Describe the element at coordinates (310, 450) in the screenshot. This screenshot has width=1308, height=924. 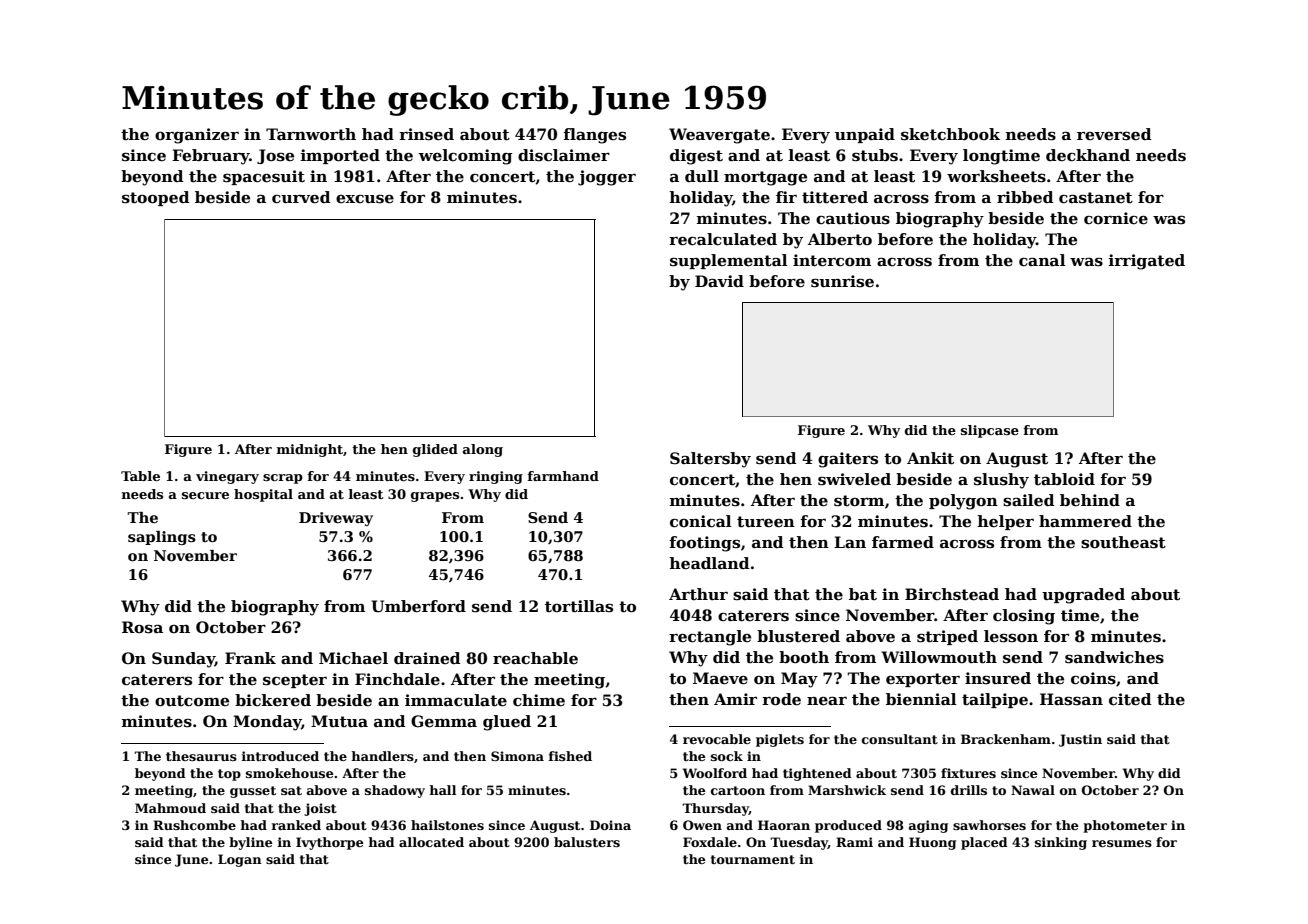
I see `midnight` at that location.
